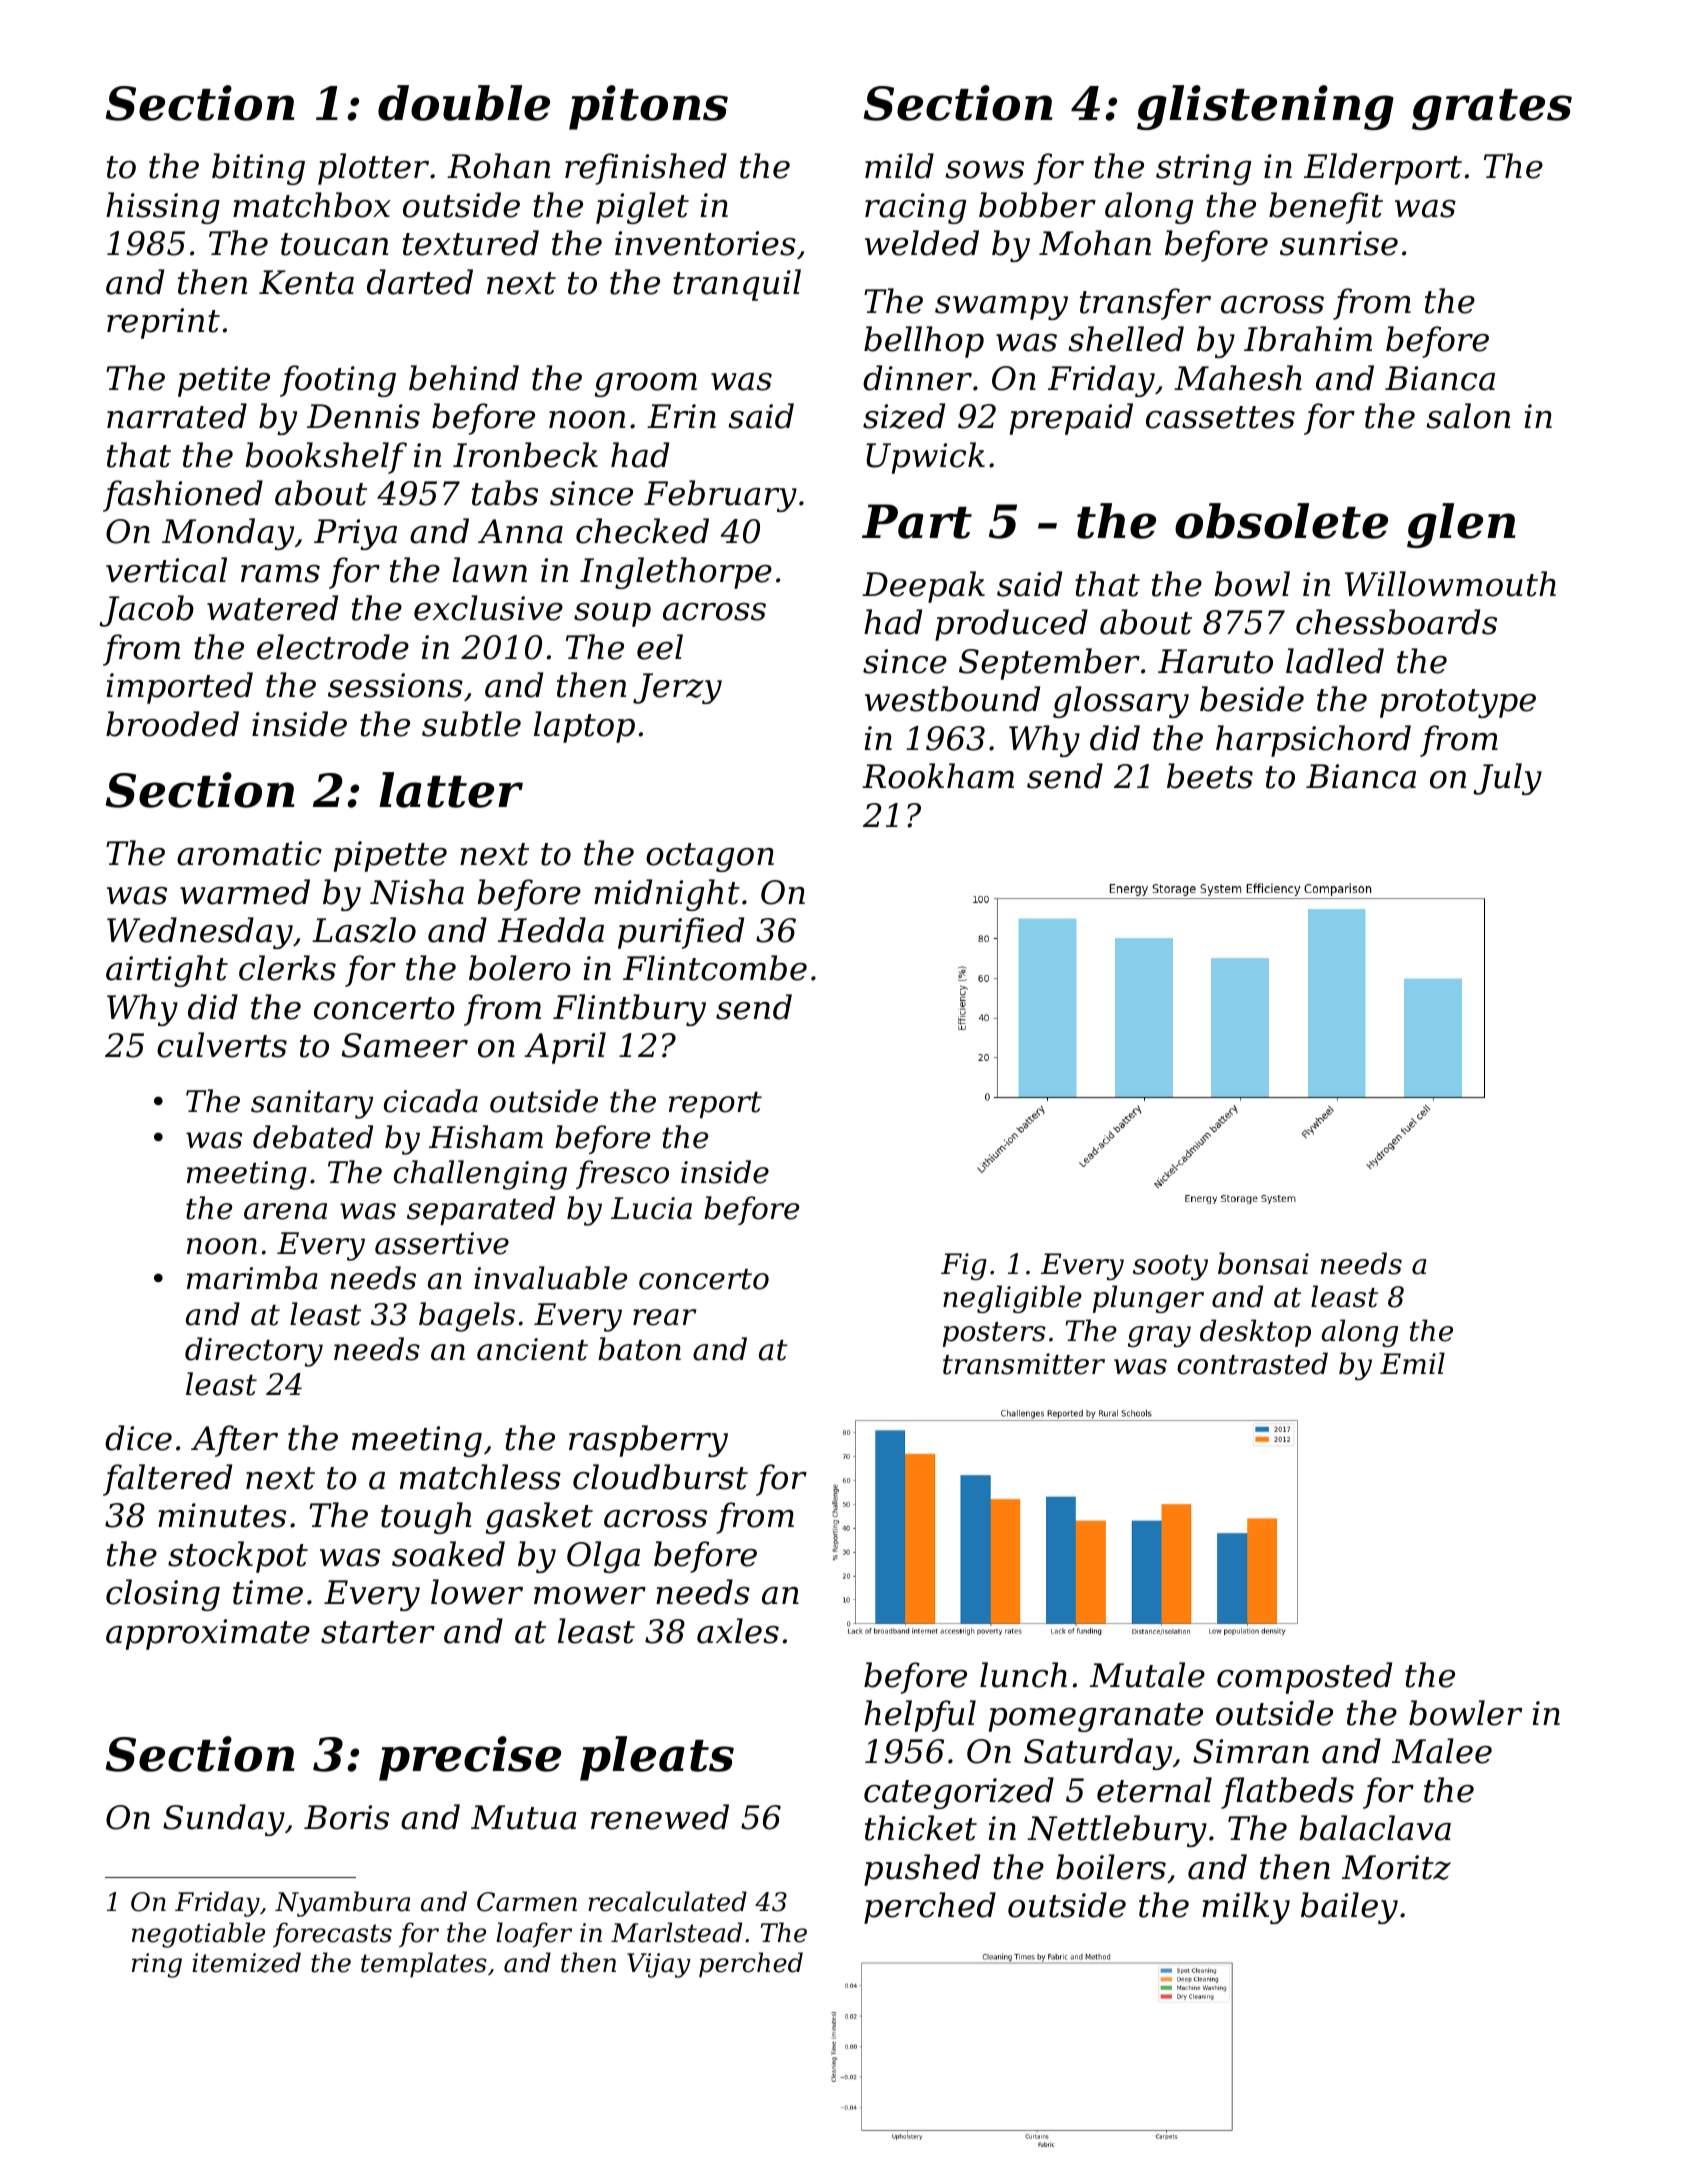 The image size is (1683, 2178). I want to click on benefit, so click(1326, 208).
